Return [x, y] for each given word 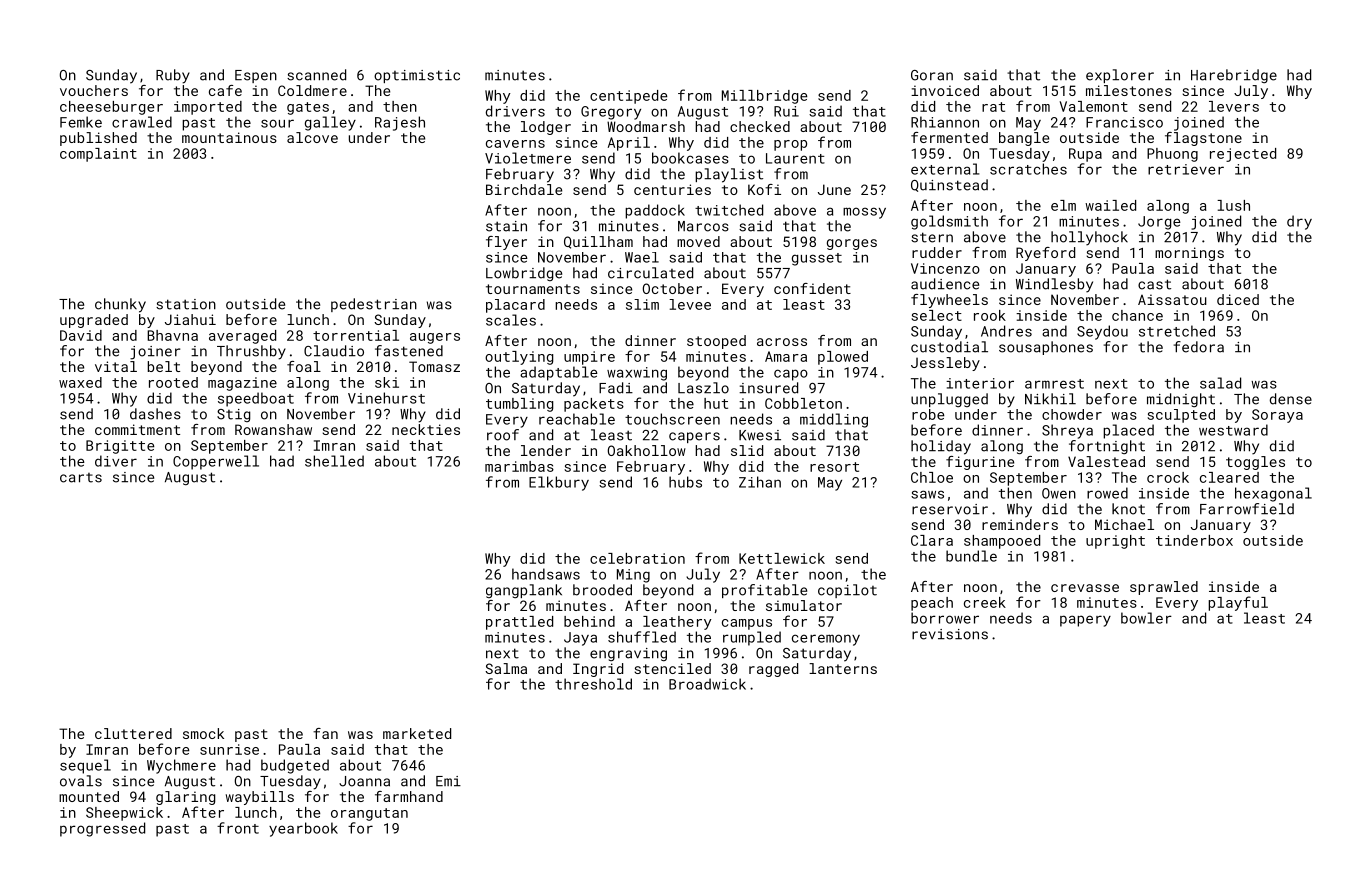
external [945, 169]
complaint [98, 155]
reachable [577, 419]
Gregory [611, 113]
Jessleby [945, 364]
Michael [1124, 524]
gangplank [524, 591]
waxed [80, 382]
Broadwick [707, 684]
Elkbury [559, 483]
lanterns [843, 668]
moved [698, 241]
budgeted [295, 766]
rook [990, 315]
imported [208, 108]
